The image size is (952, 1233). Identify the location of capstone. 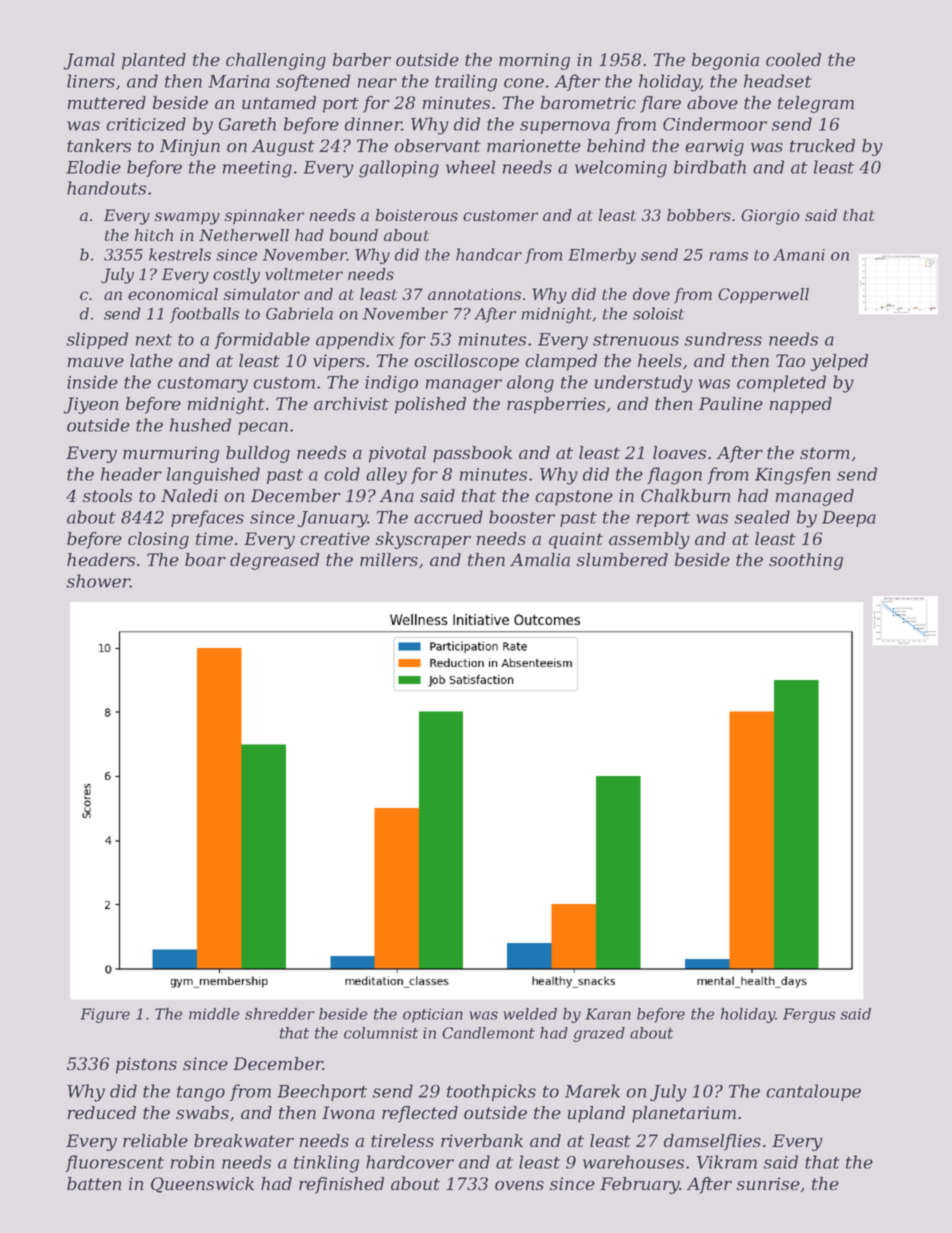
(574, 498).
